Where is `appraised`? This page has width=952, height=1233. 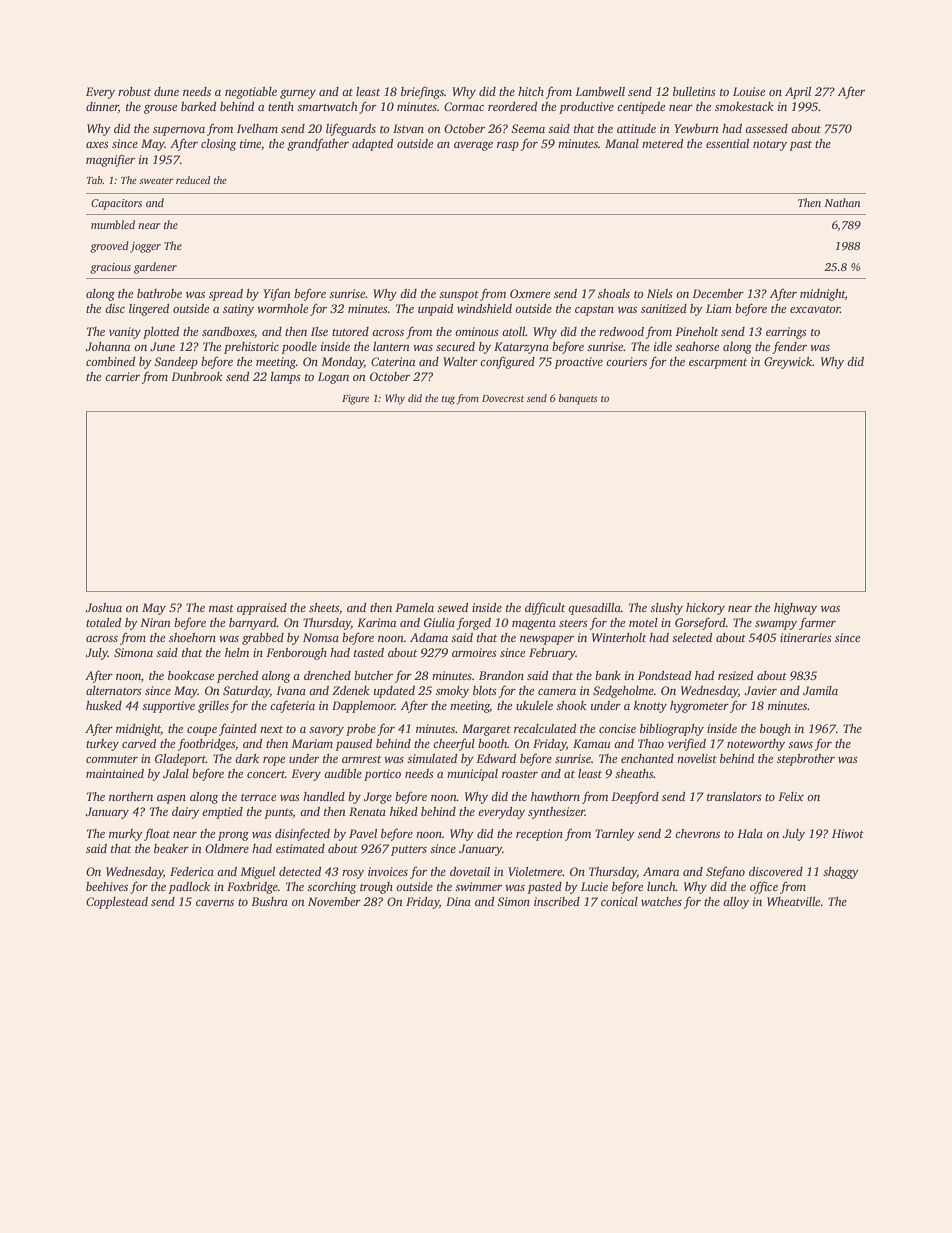
appraised is located at coordinates (262, 609).
